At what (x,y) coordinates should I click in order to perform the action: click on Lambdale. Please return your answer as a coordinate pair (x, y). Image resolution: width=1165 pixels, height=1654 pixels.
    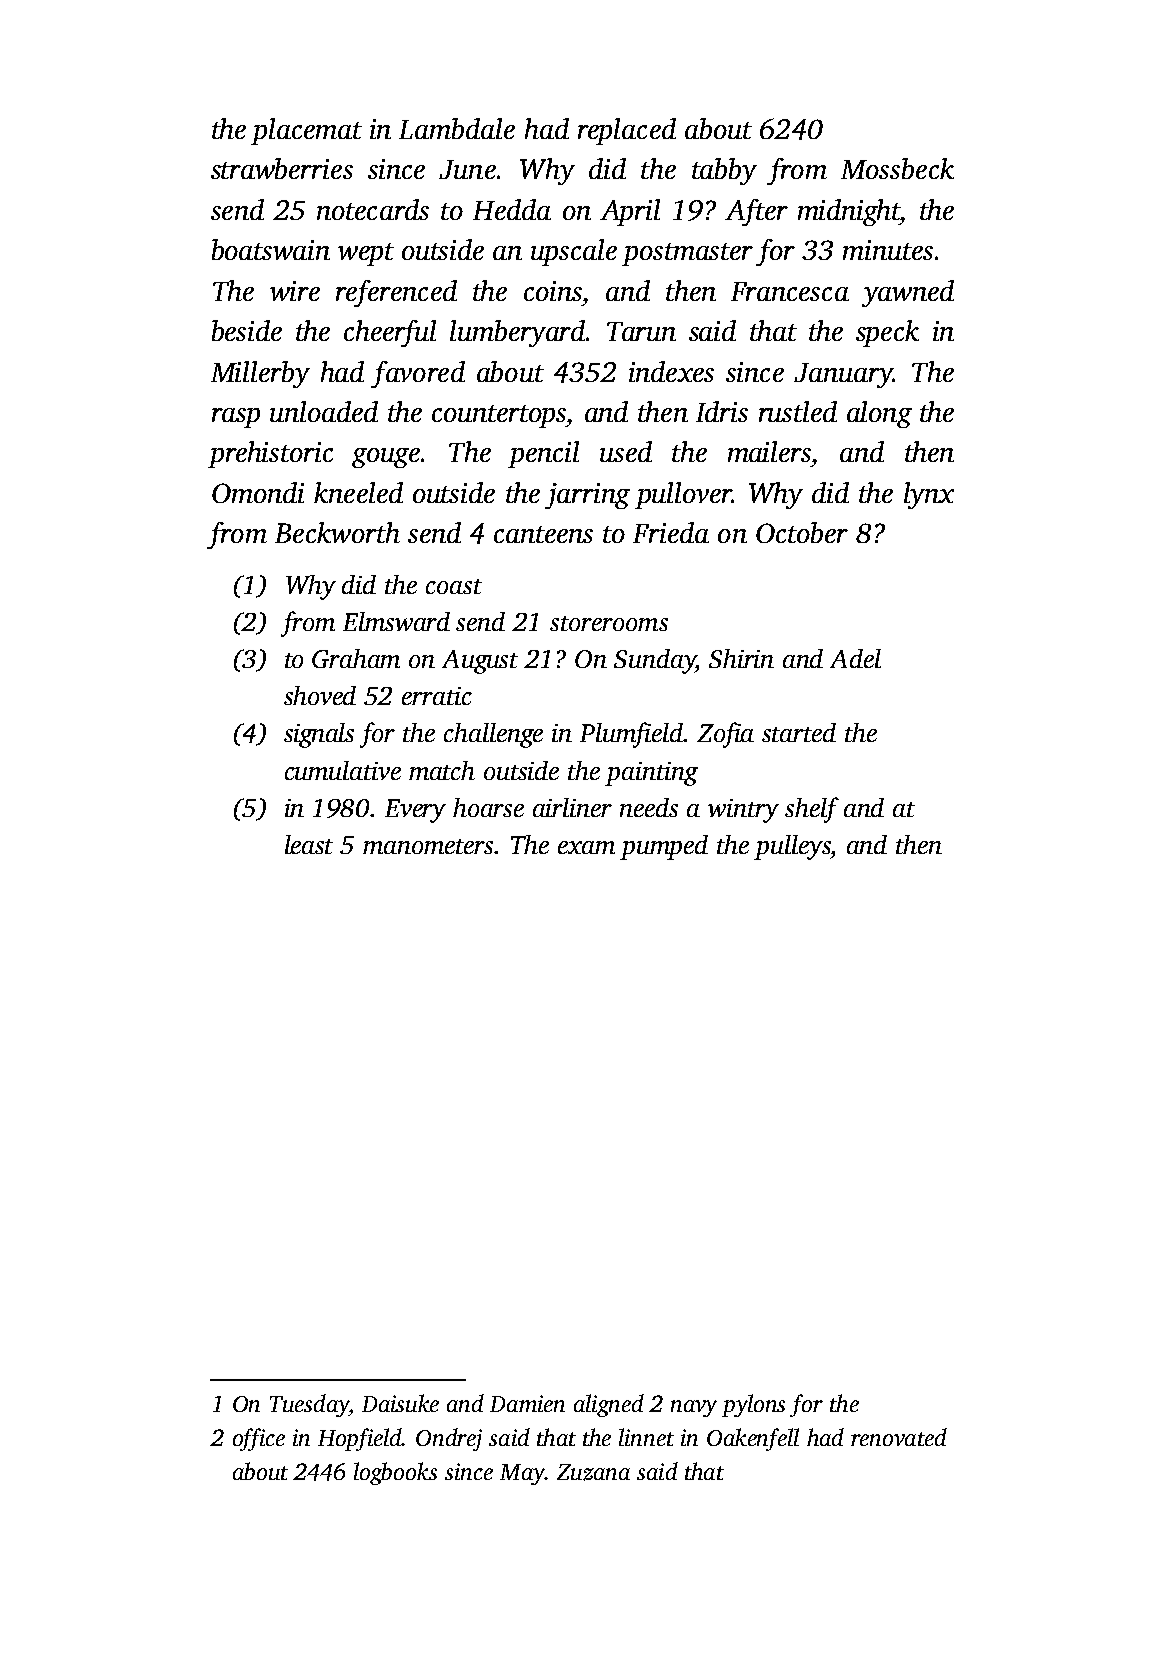
    Looking at the image, I should click on (457, 128).
